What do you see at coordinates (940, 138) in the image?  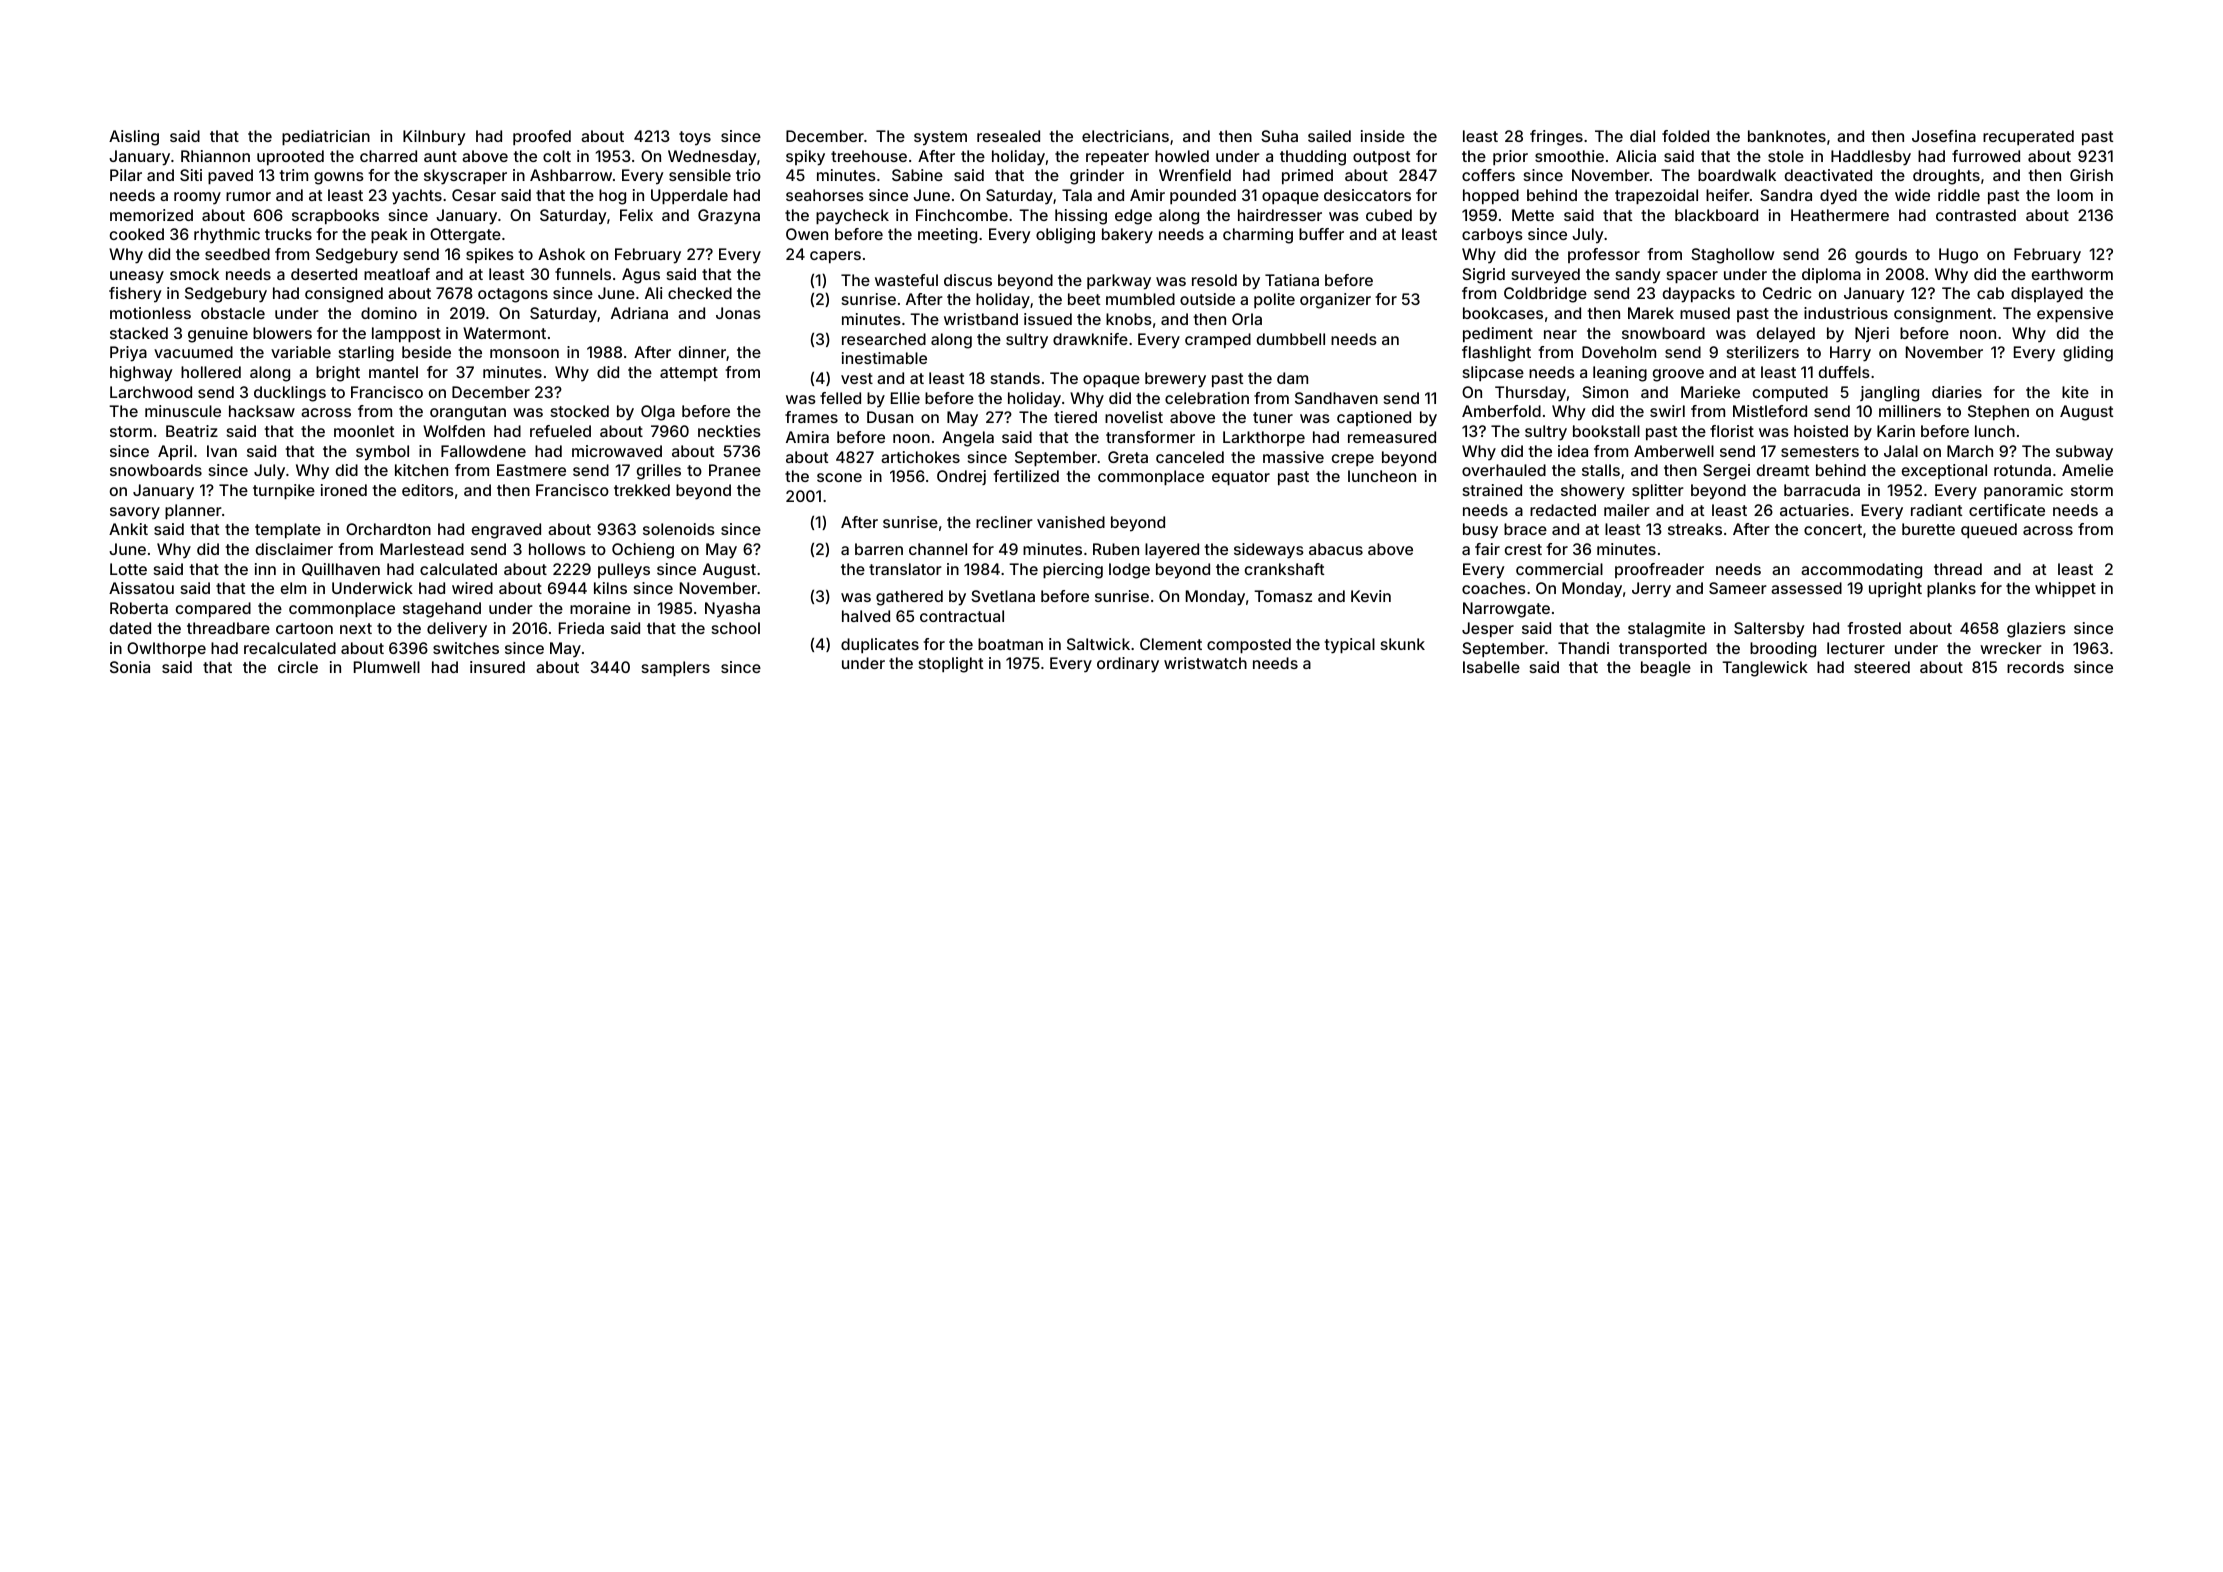 I see `system` at bounding box center [940, 138].
